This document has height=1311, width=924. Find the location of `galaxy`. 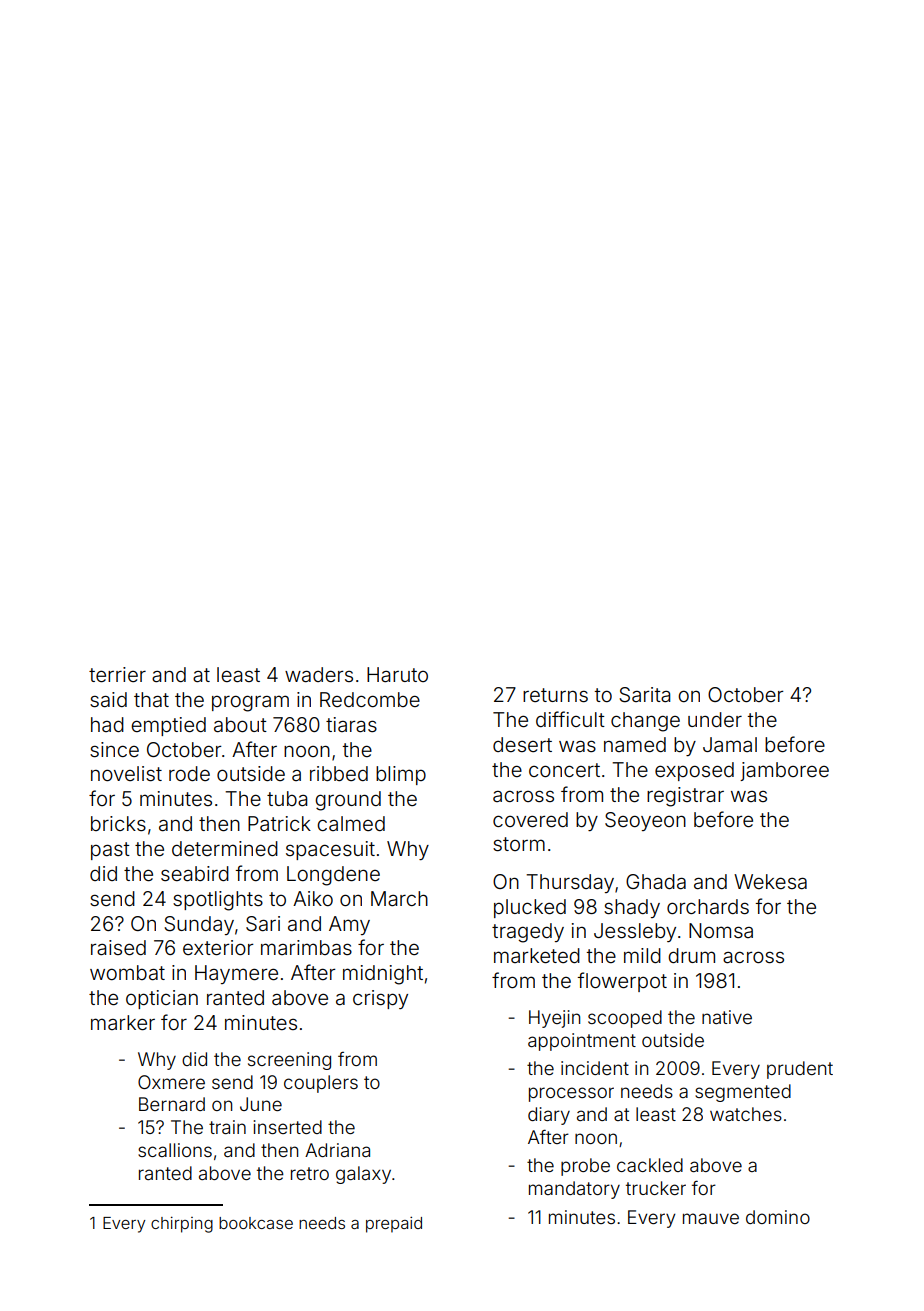

galaxy is located at coordinates (363, 1175).
